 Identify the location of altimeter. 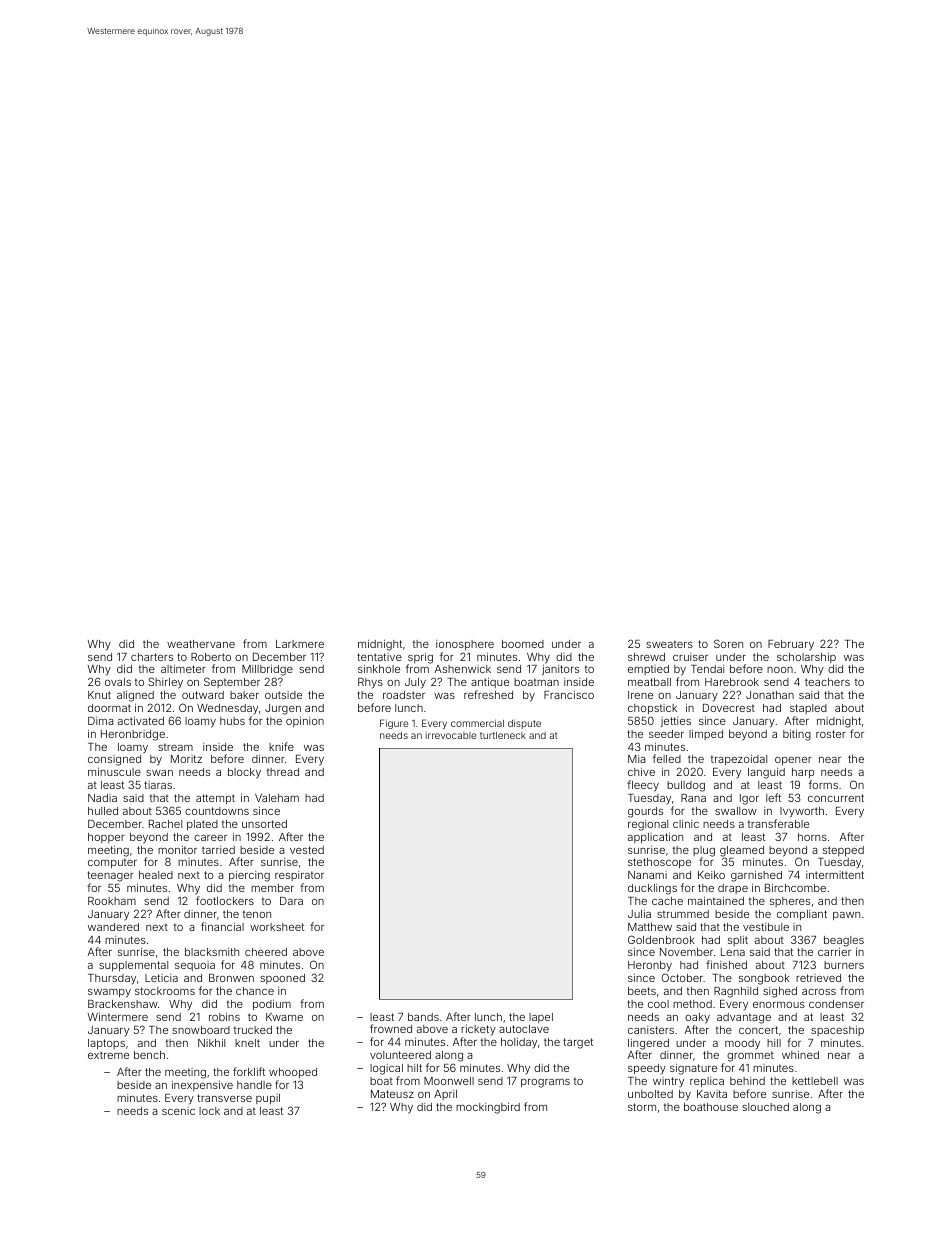
(183, 669).
